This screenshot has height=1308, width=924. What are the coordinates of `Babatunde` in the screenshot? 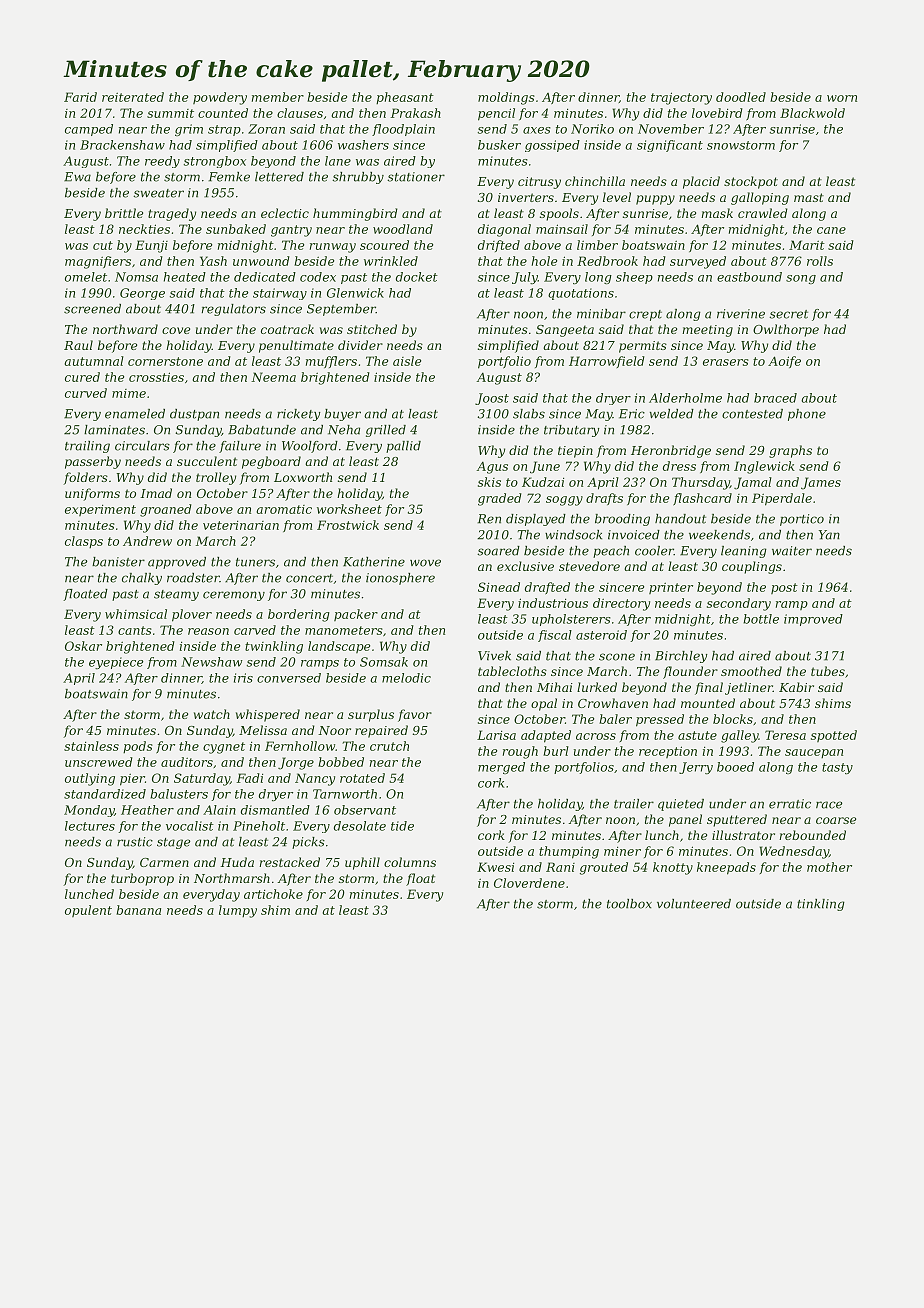 It's located at (262, 430).
